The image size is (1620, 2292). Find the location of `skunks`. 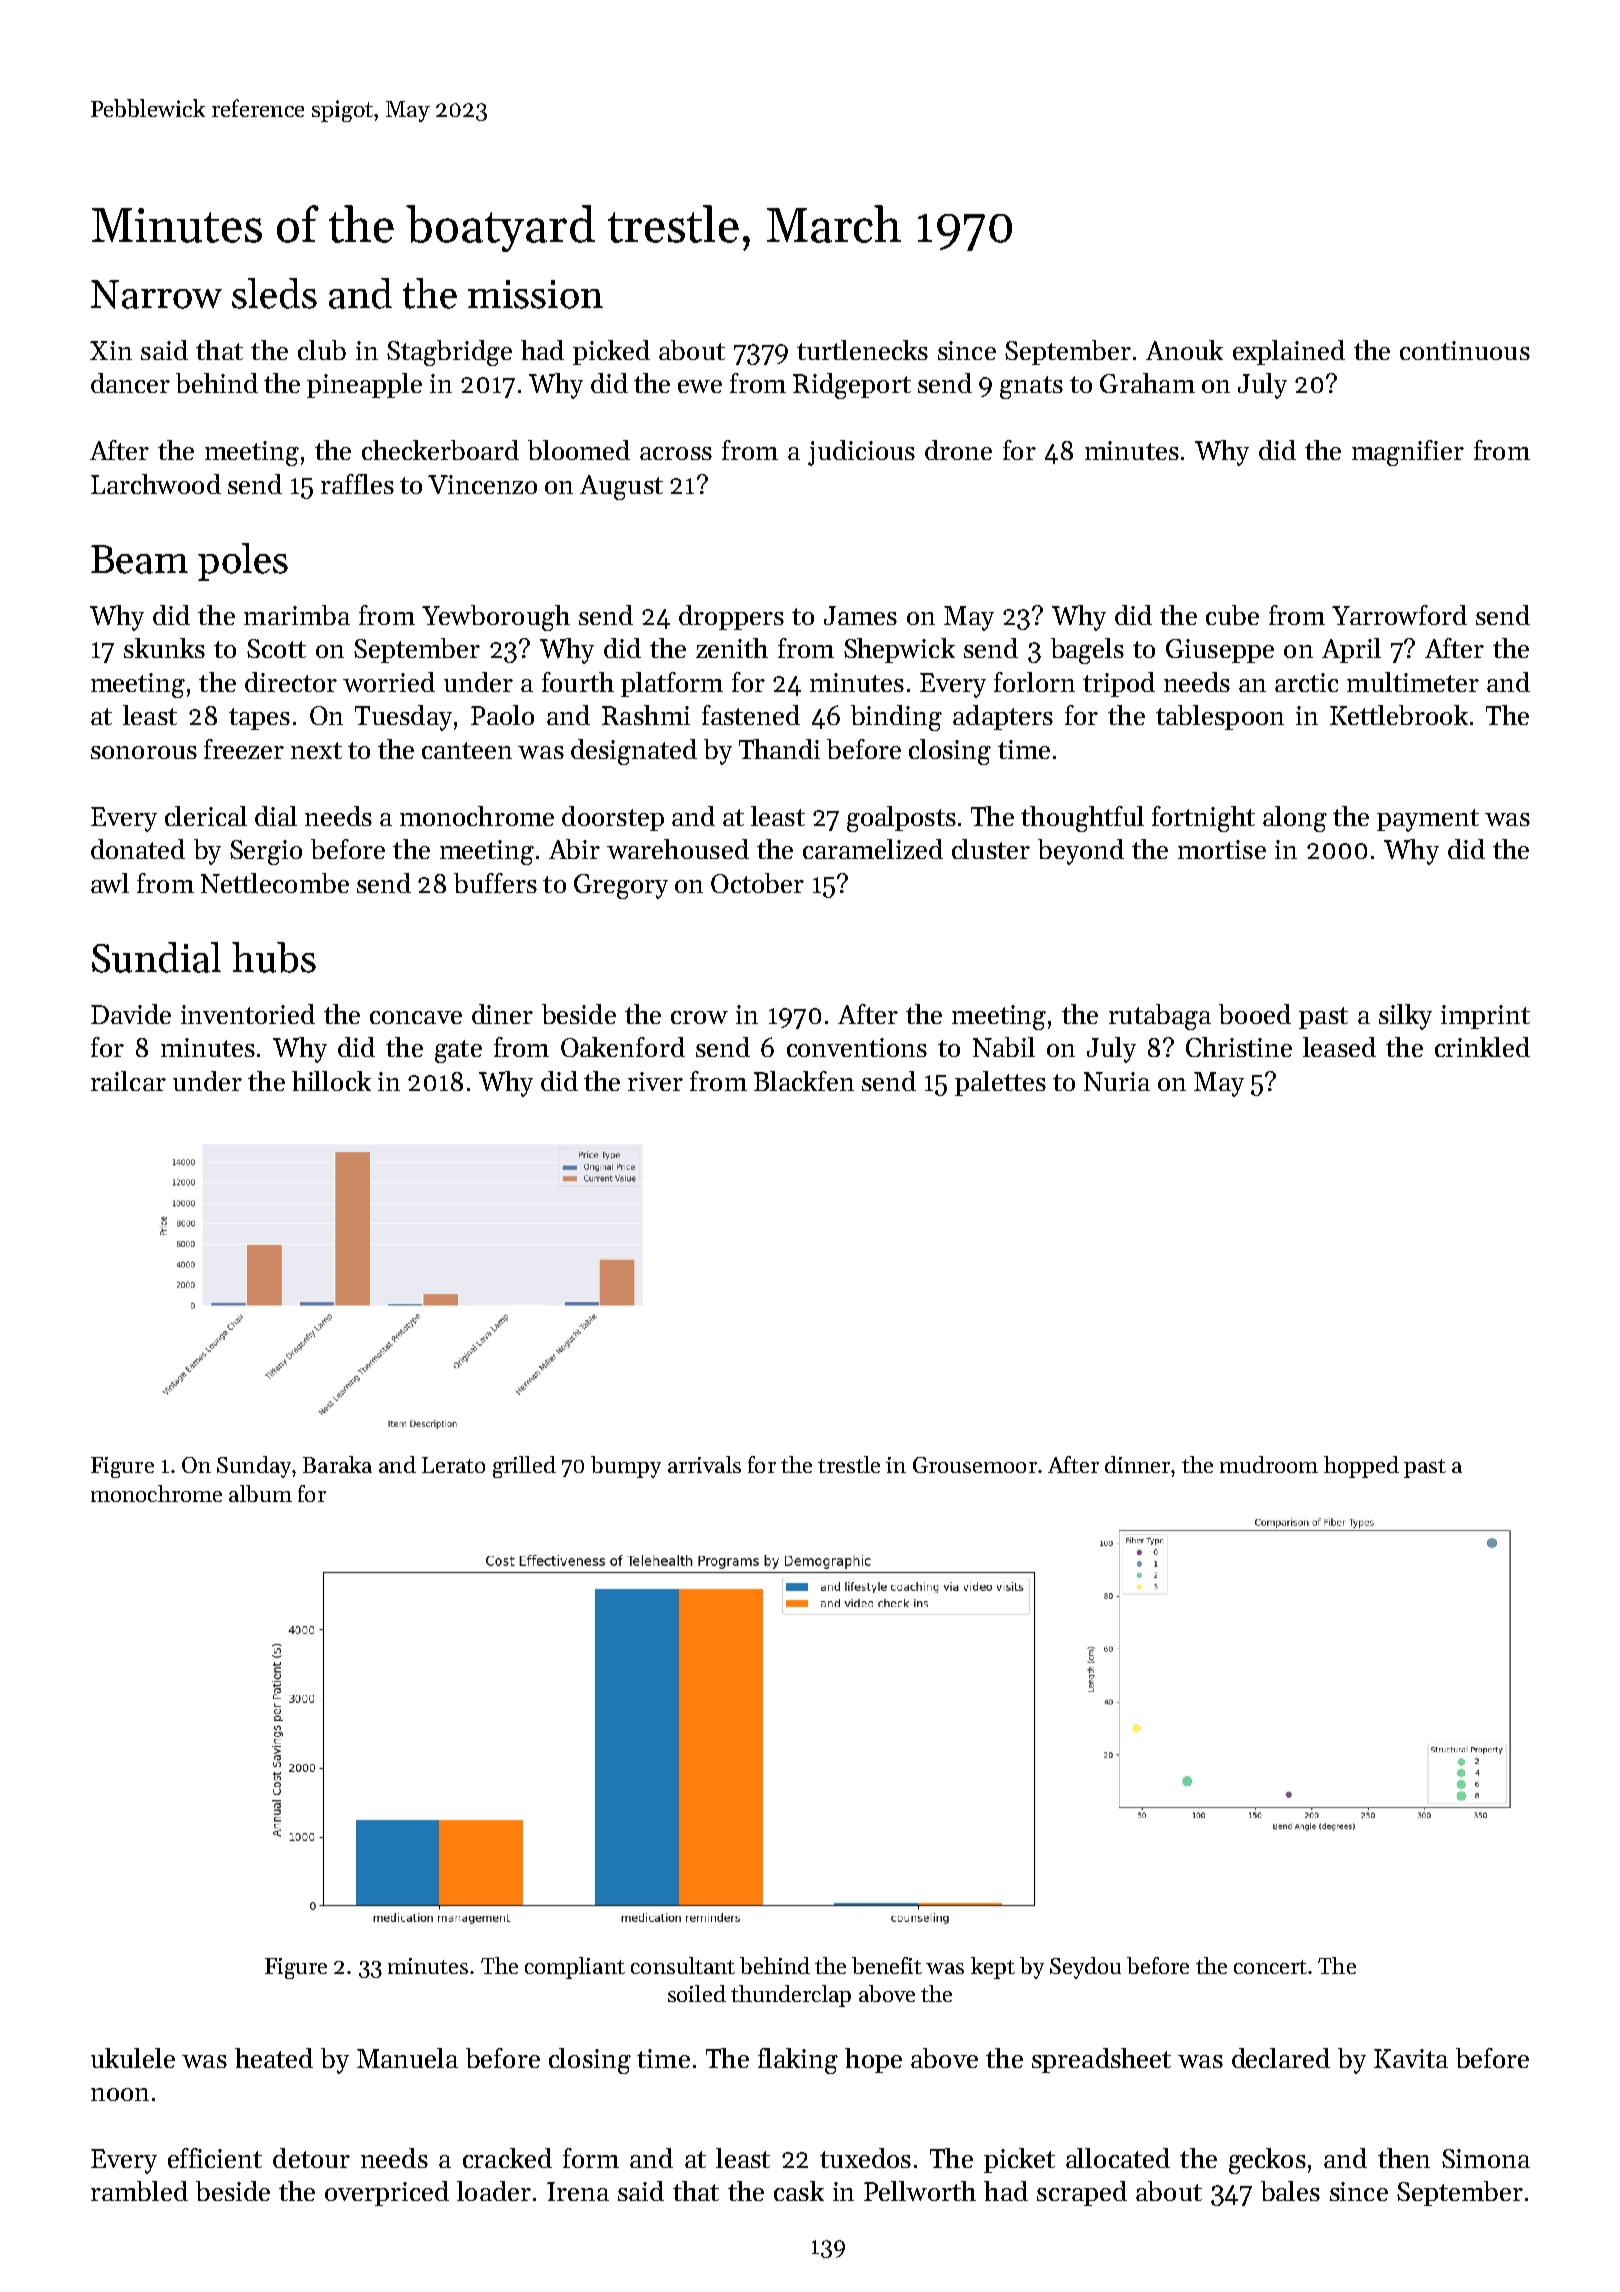

skunks is located at coordinates (164, 648).
